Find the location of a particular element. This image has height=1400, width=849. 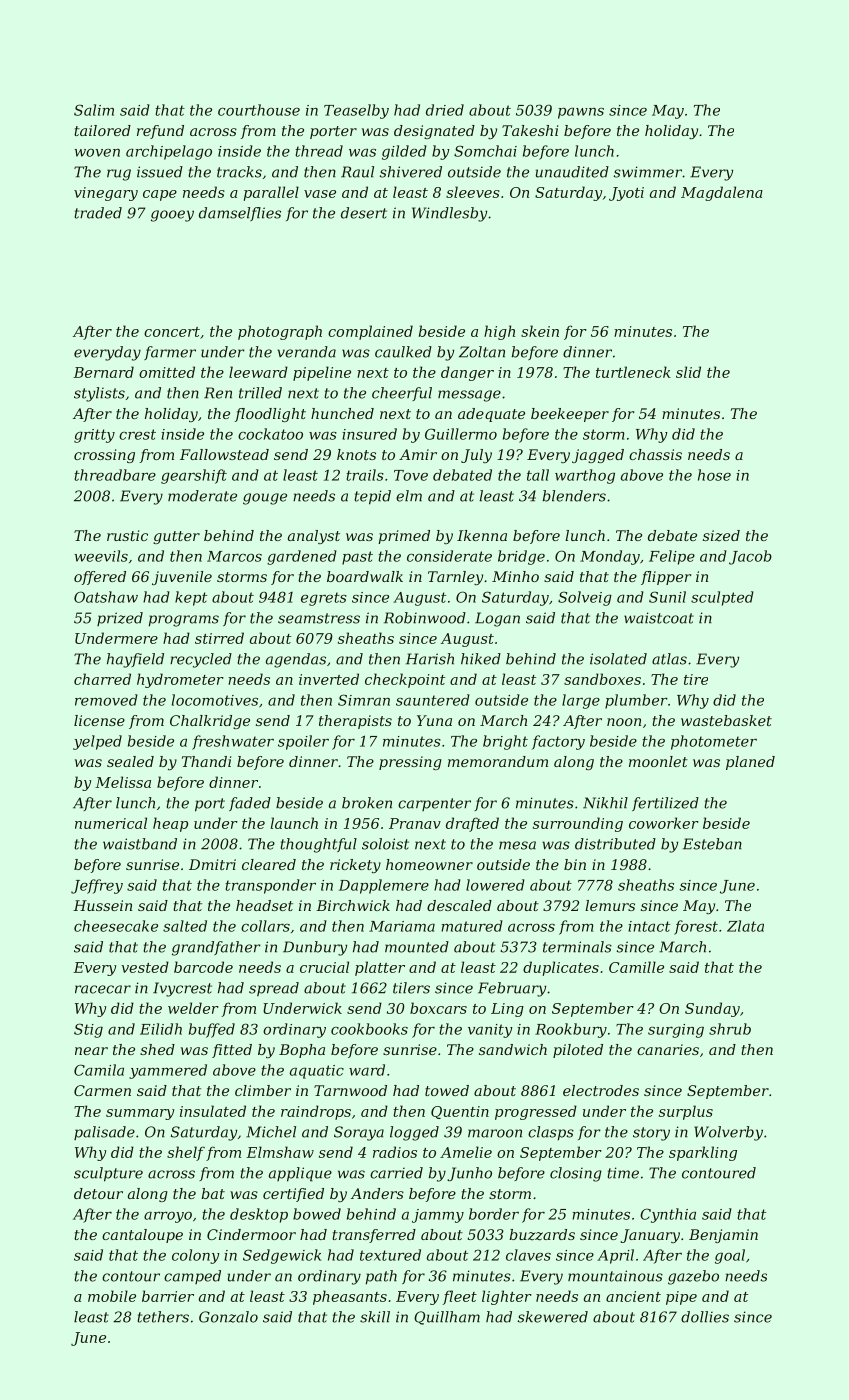

high is located at coordinates (499, 332).
